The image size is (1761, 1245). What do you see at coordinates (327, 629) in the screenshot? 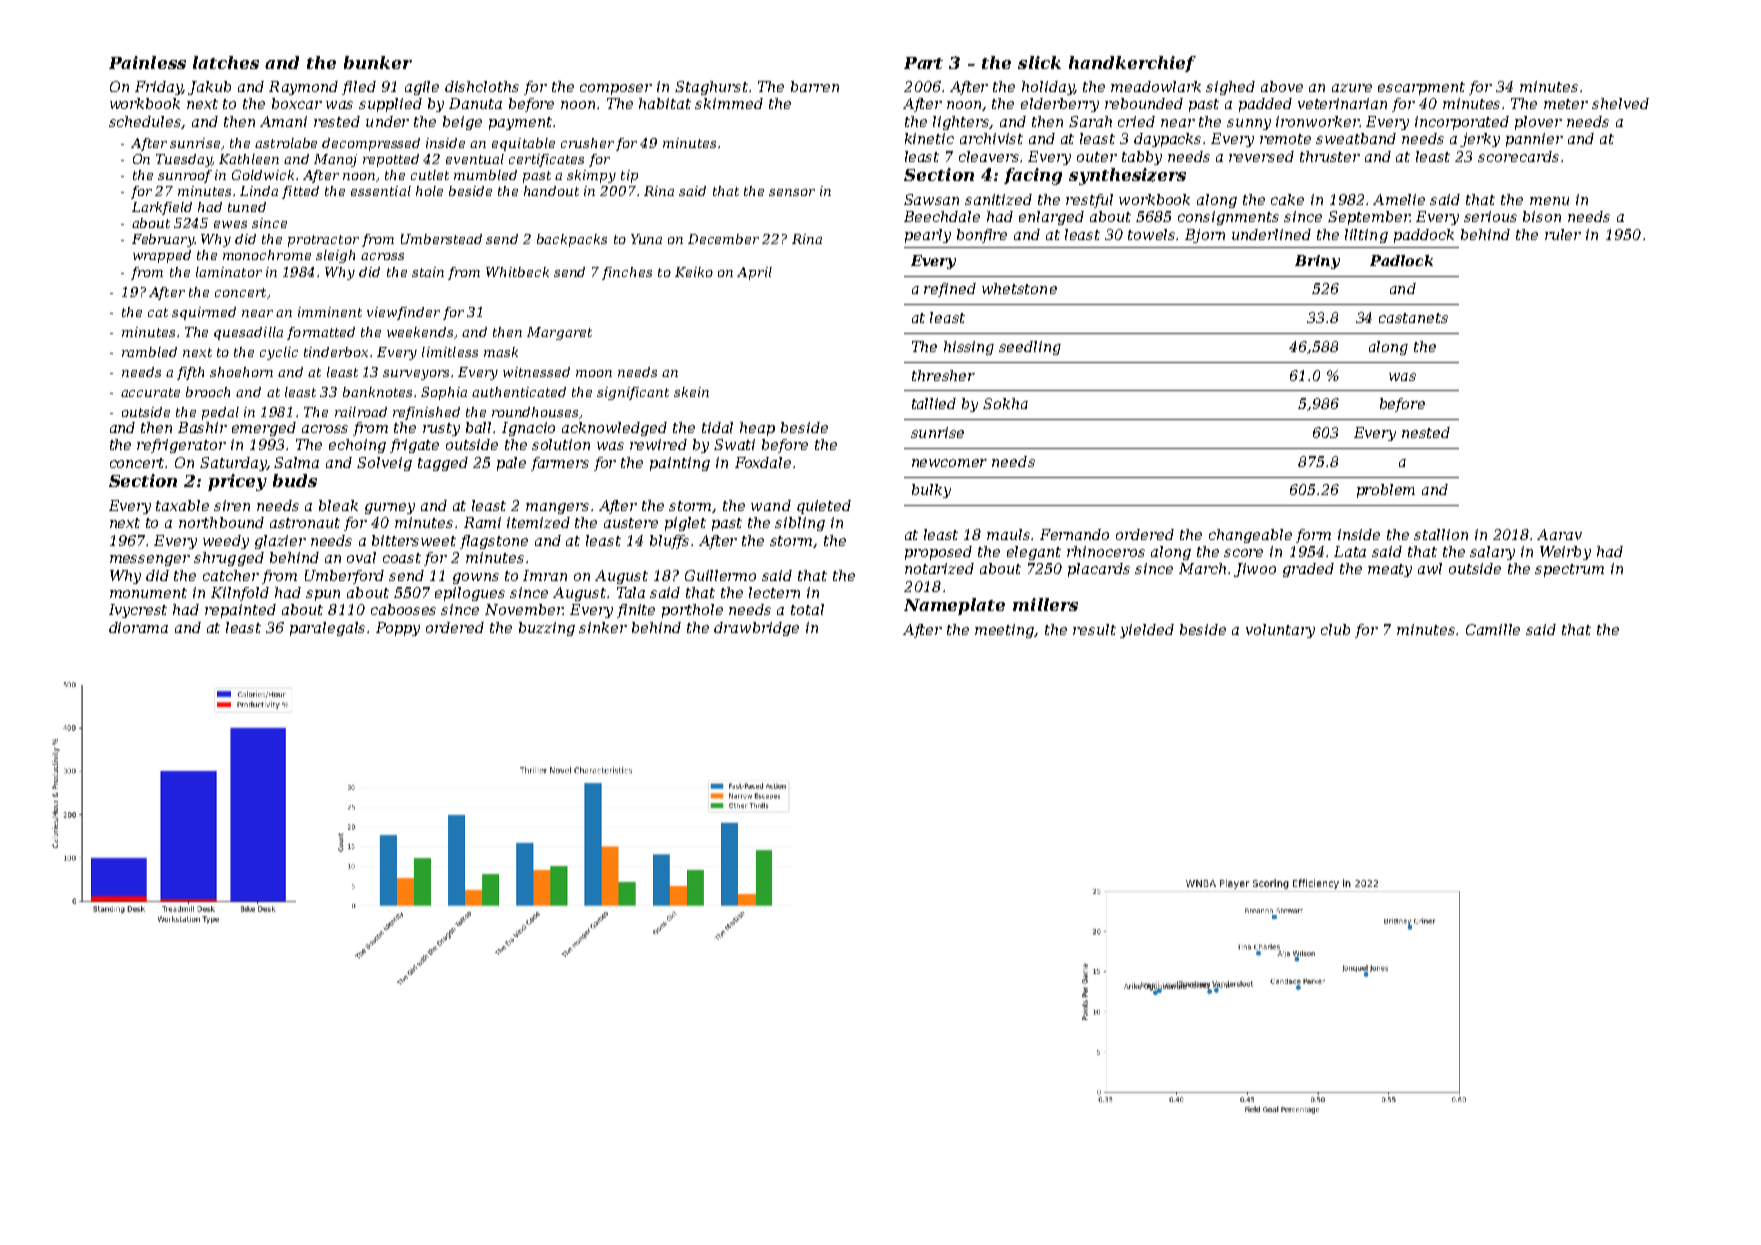
I see `paralegals` at bounding box center [327, 629].
